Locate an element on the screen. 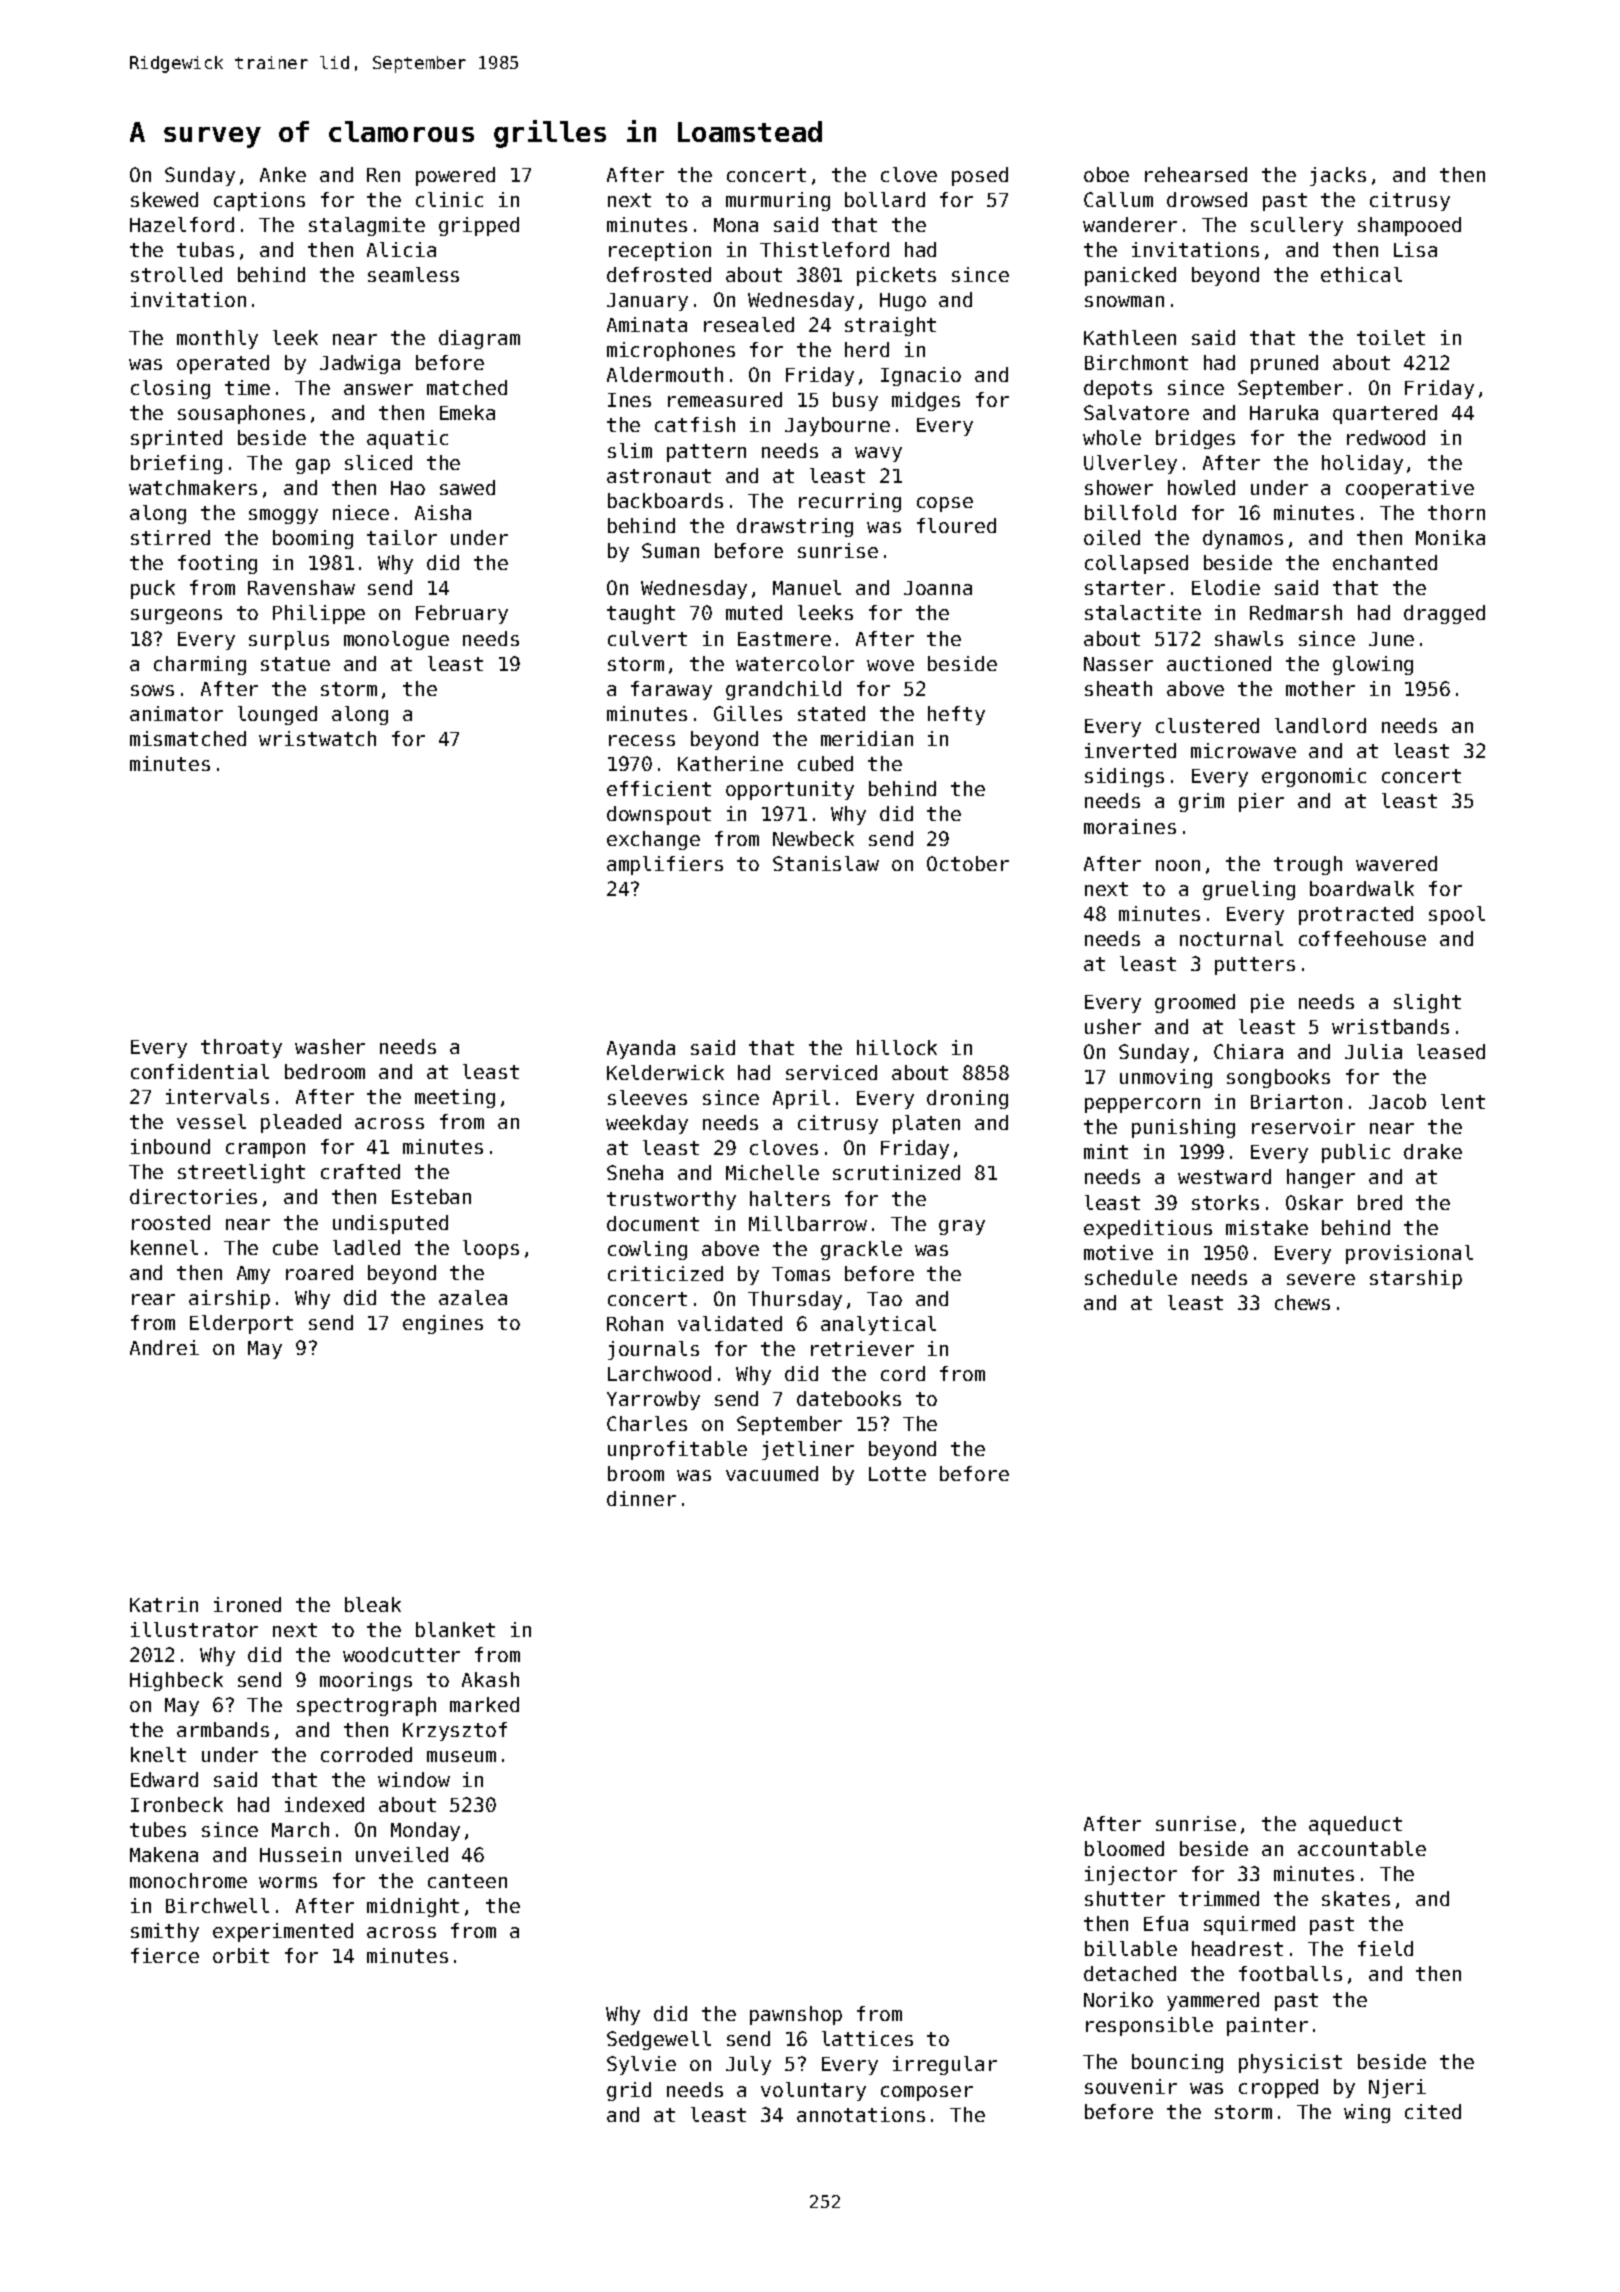  Lotte is located at coordinates (897, 1474).
